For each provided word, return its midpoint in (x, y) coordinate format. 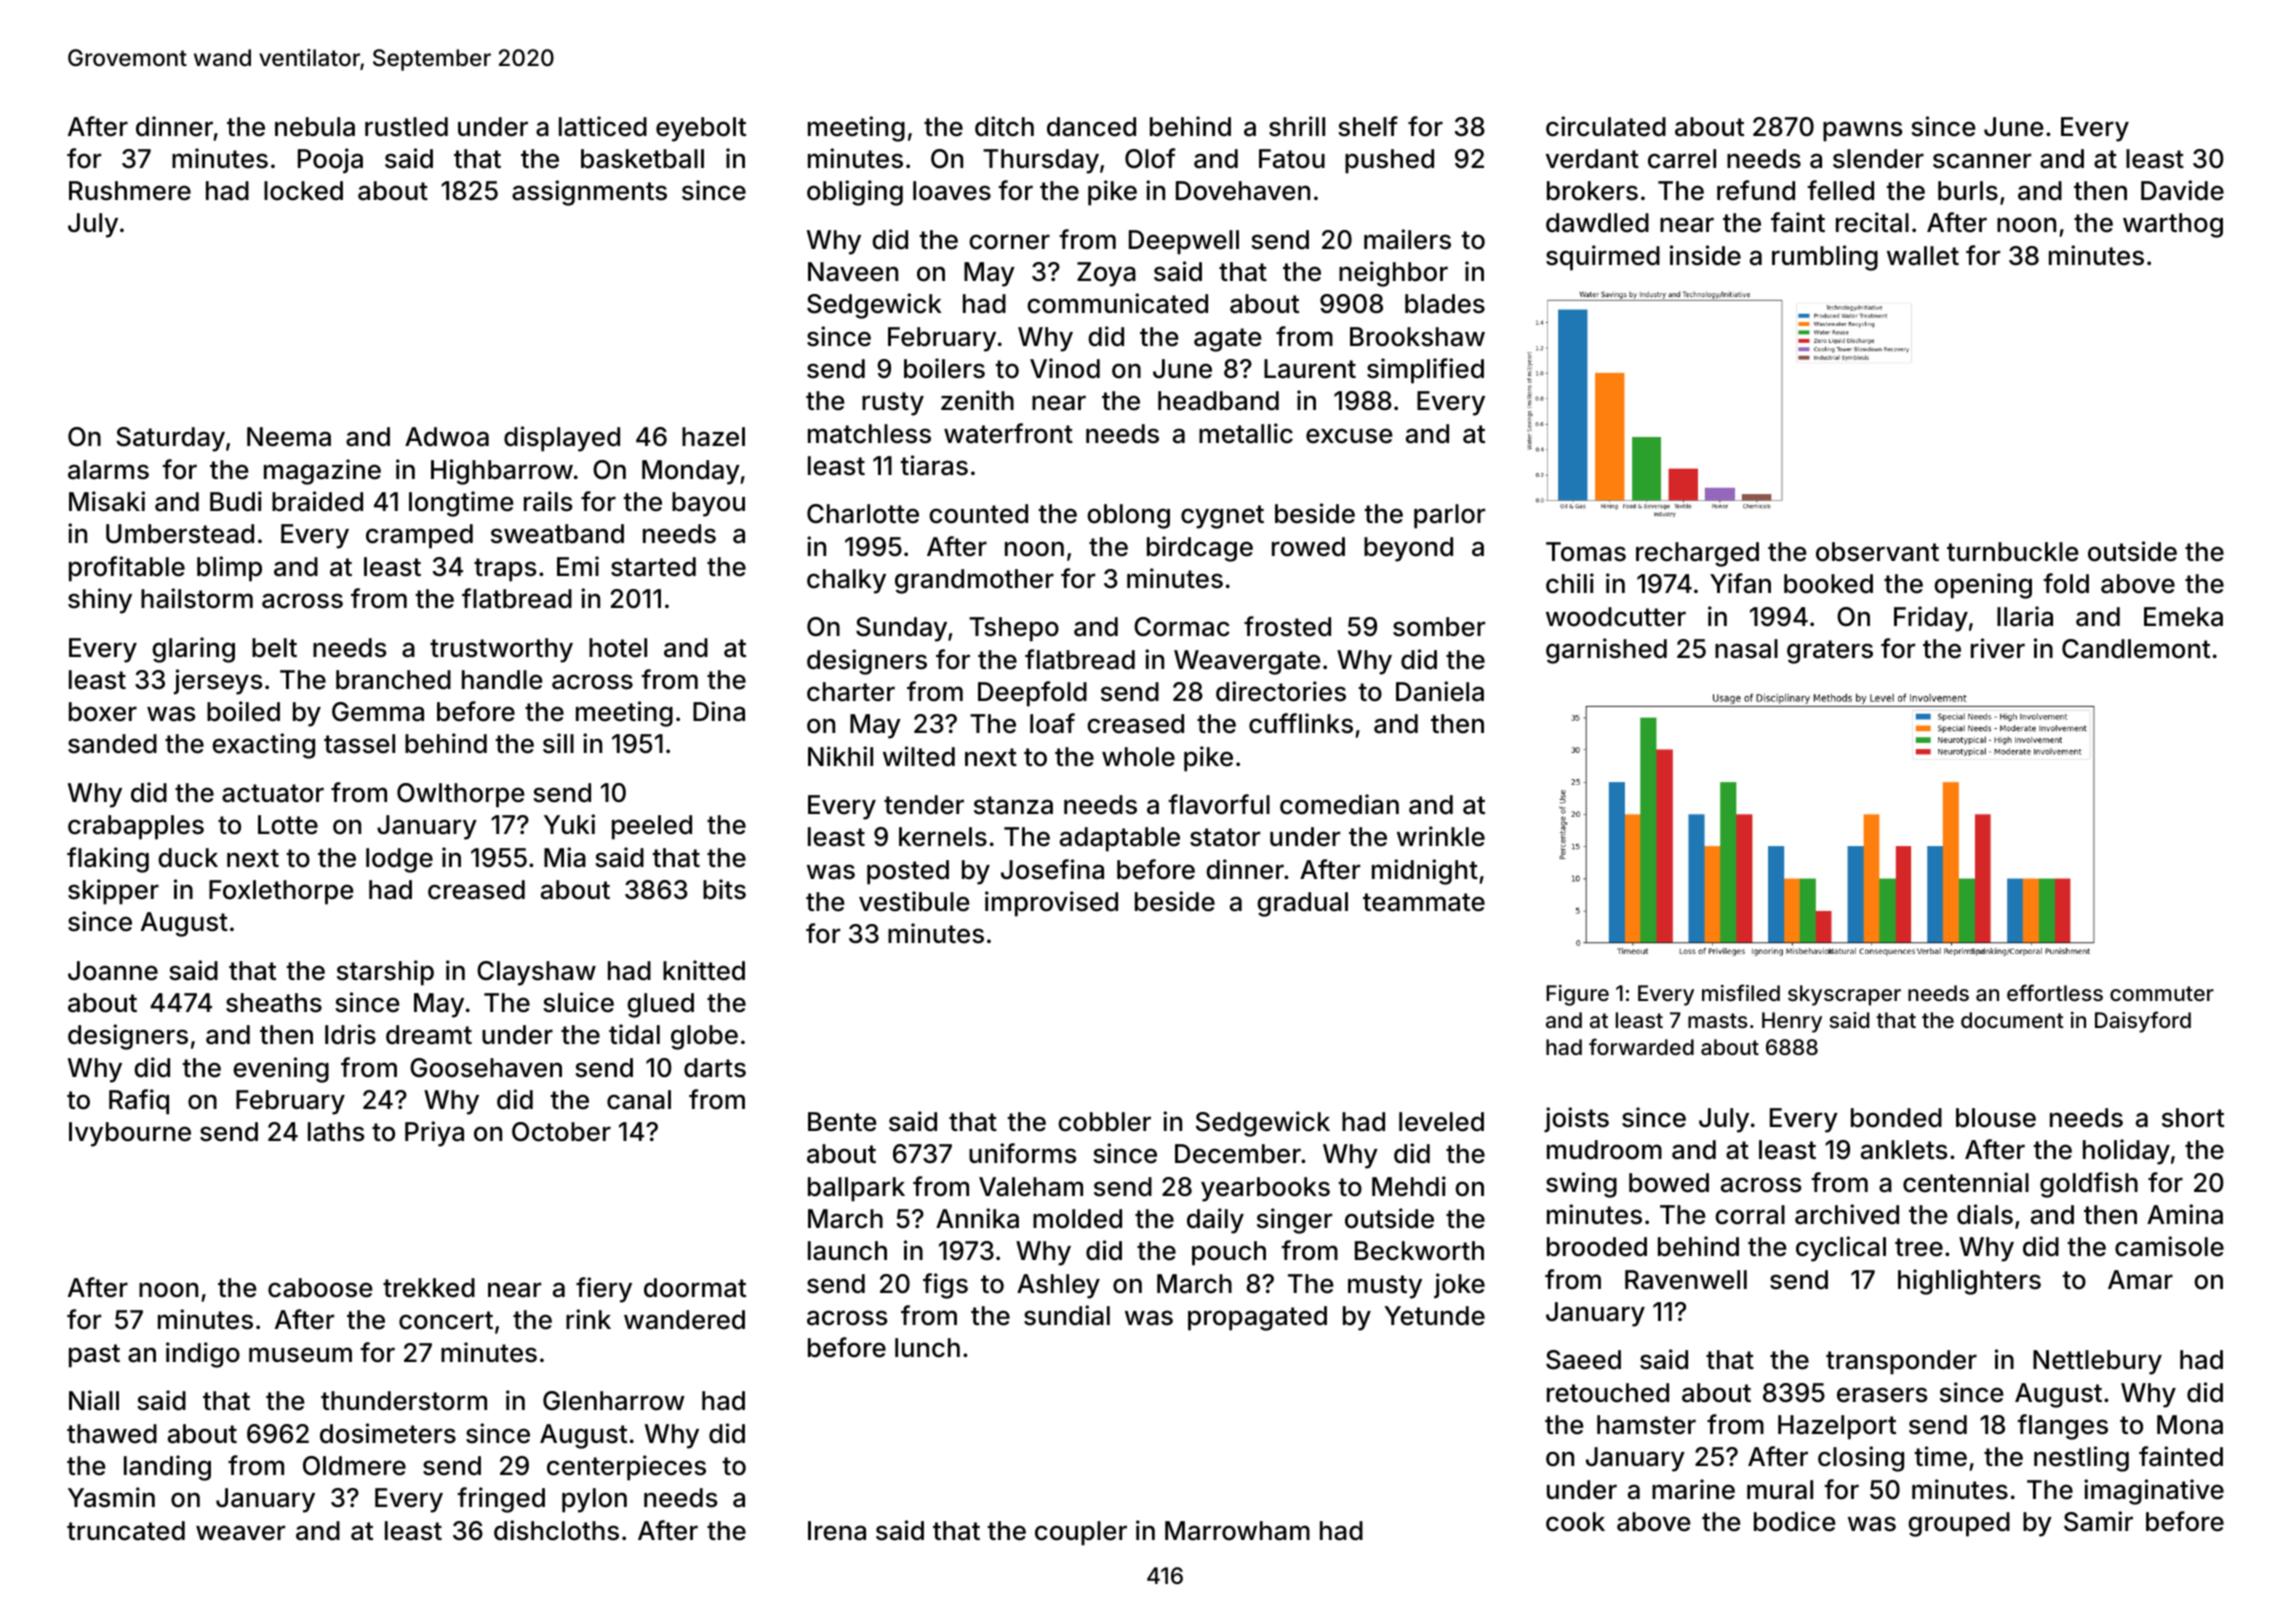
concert (446, 1320)
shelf (1368, 126)
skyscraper (1844, 995)
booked (1828, 584)
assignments (589, 193)
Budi (236, 501)
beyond (1408, 549)
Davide (2182, 190)
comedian (1339, 804)
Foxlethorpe (281, 892)
